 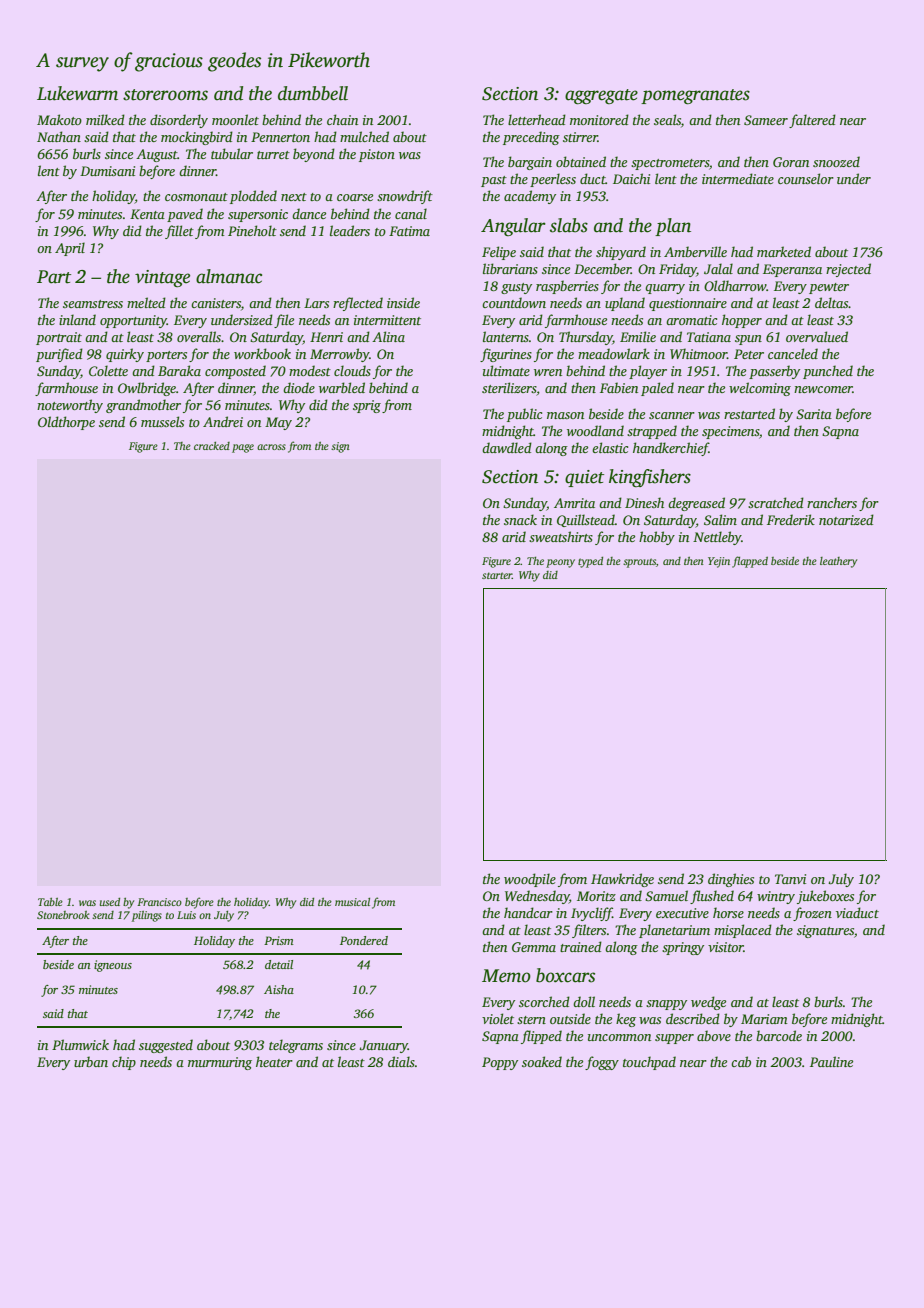 I want to click on Salim, so click(x=720, y=519).
